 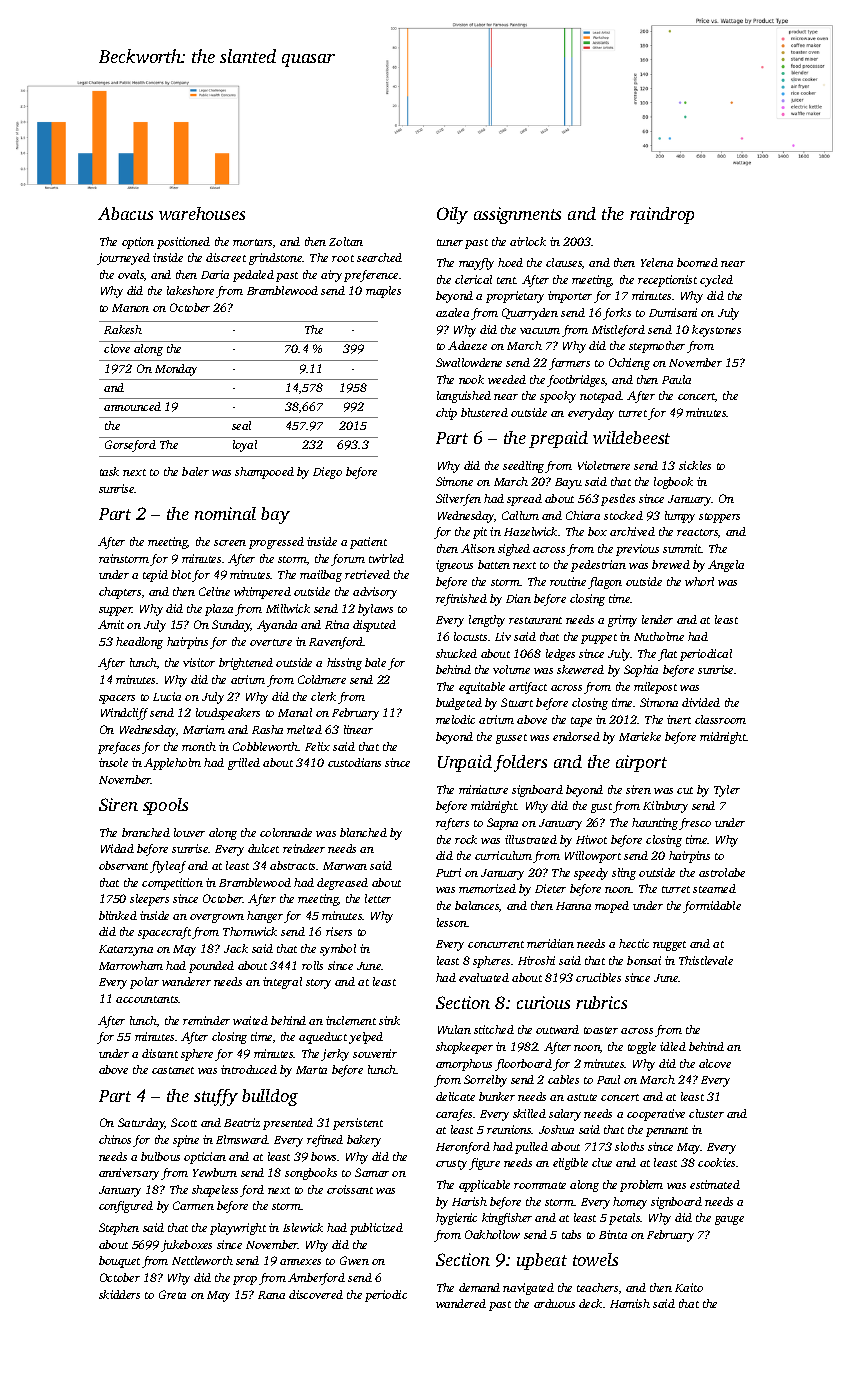 I want to click on Abacus, so click(x=125, y=213).
